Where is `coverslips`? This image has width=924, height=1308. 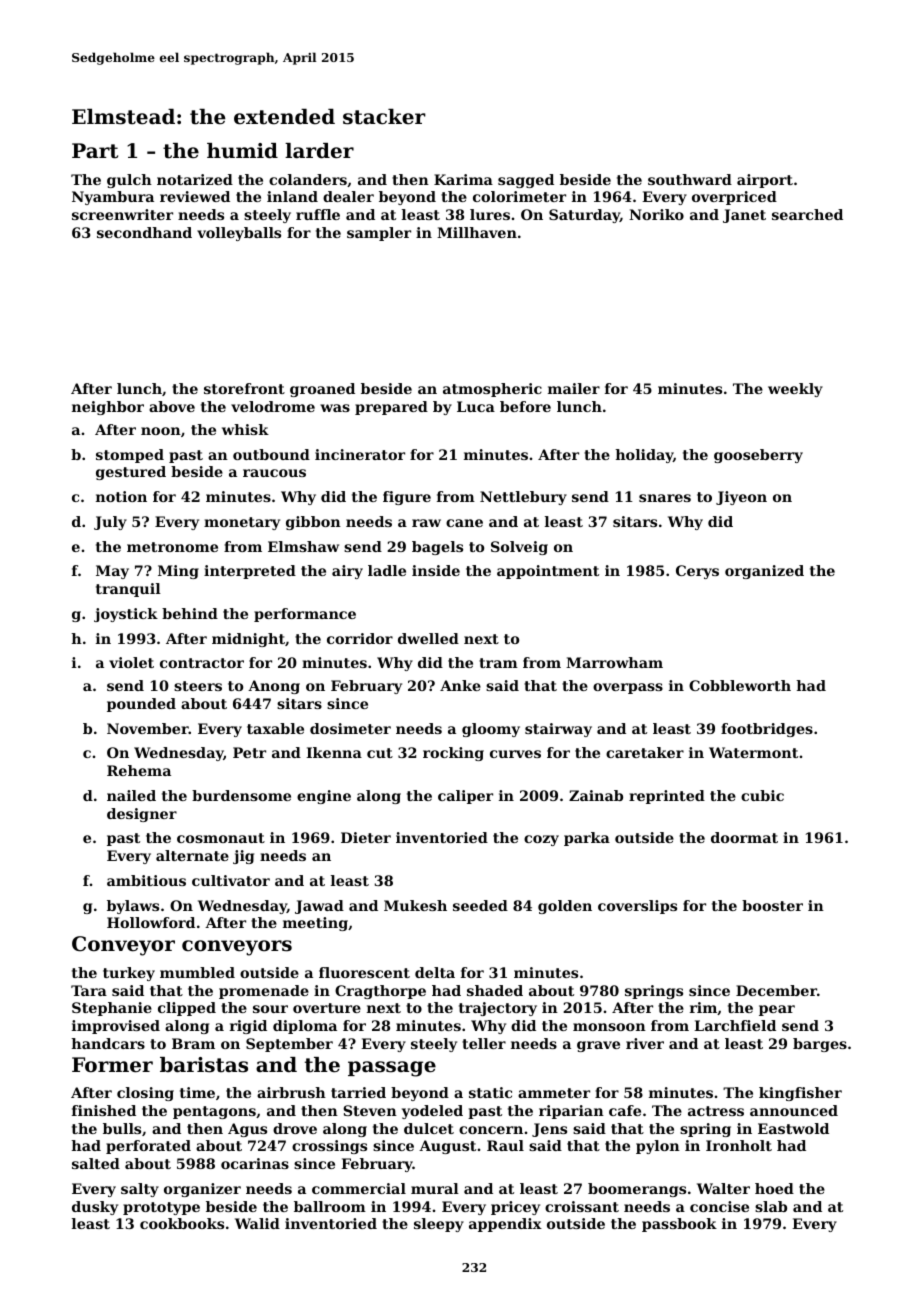 coverslips is located at coordinates (637, 907).
